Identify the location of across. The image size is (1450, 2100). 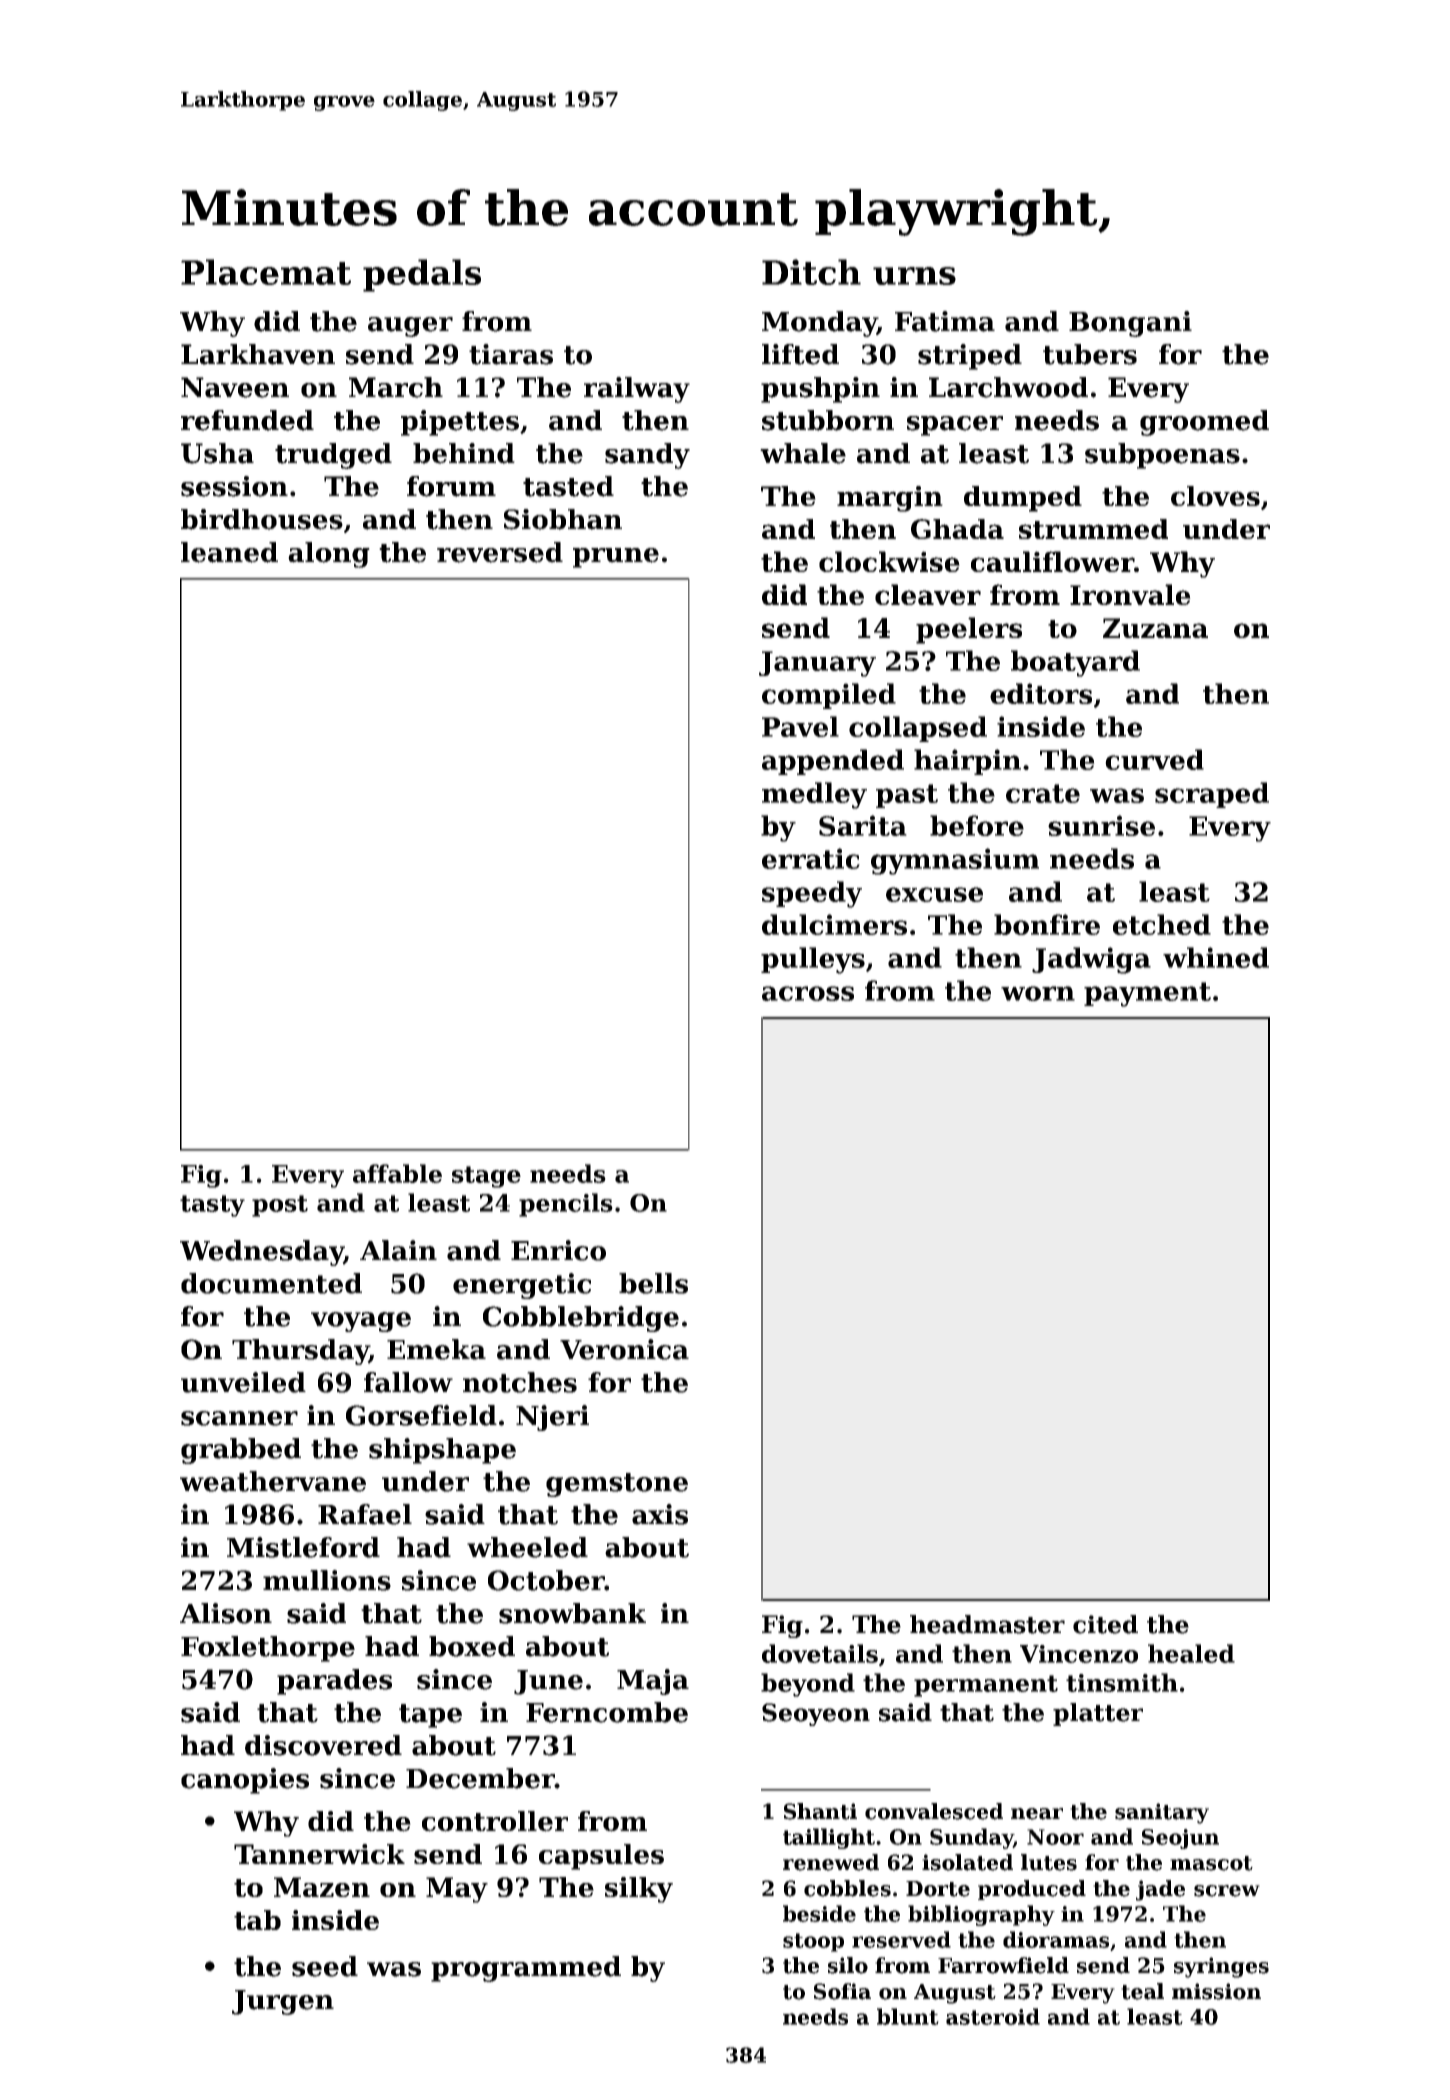
(808, 993).
